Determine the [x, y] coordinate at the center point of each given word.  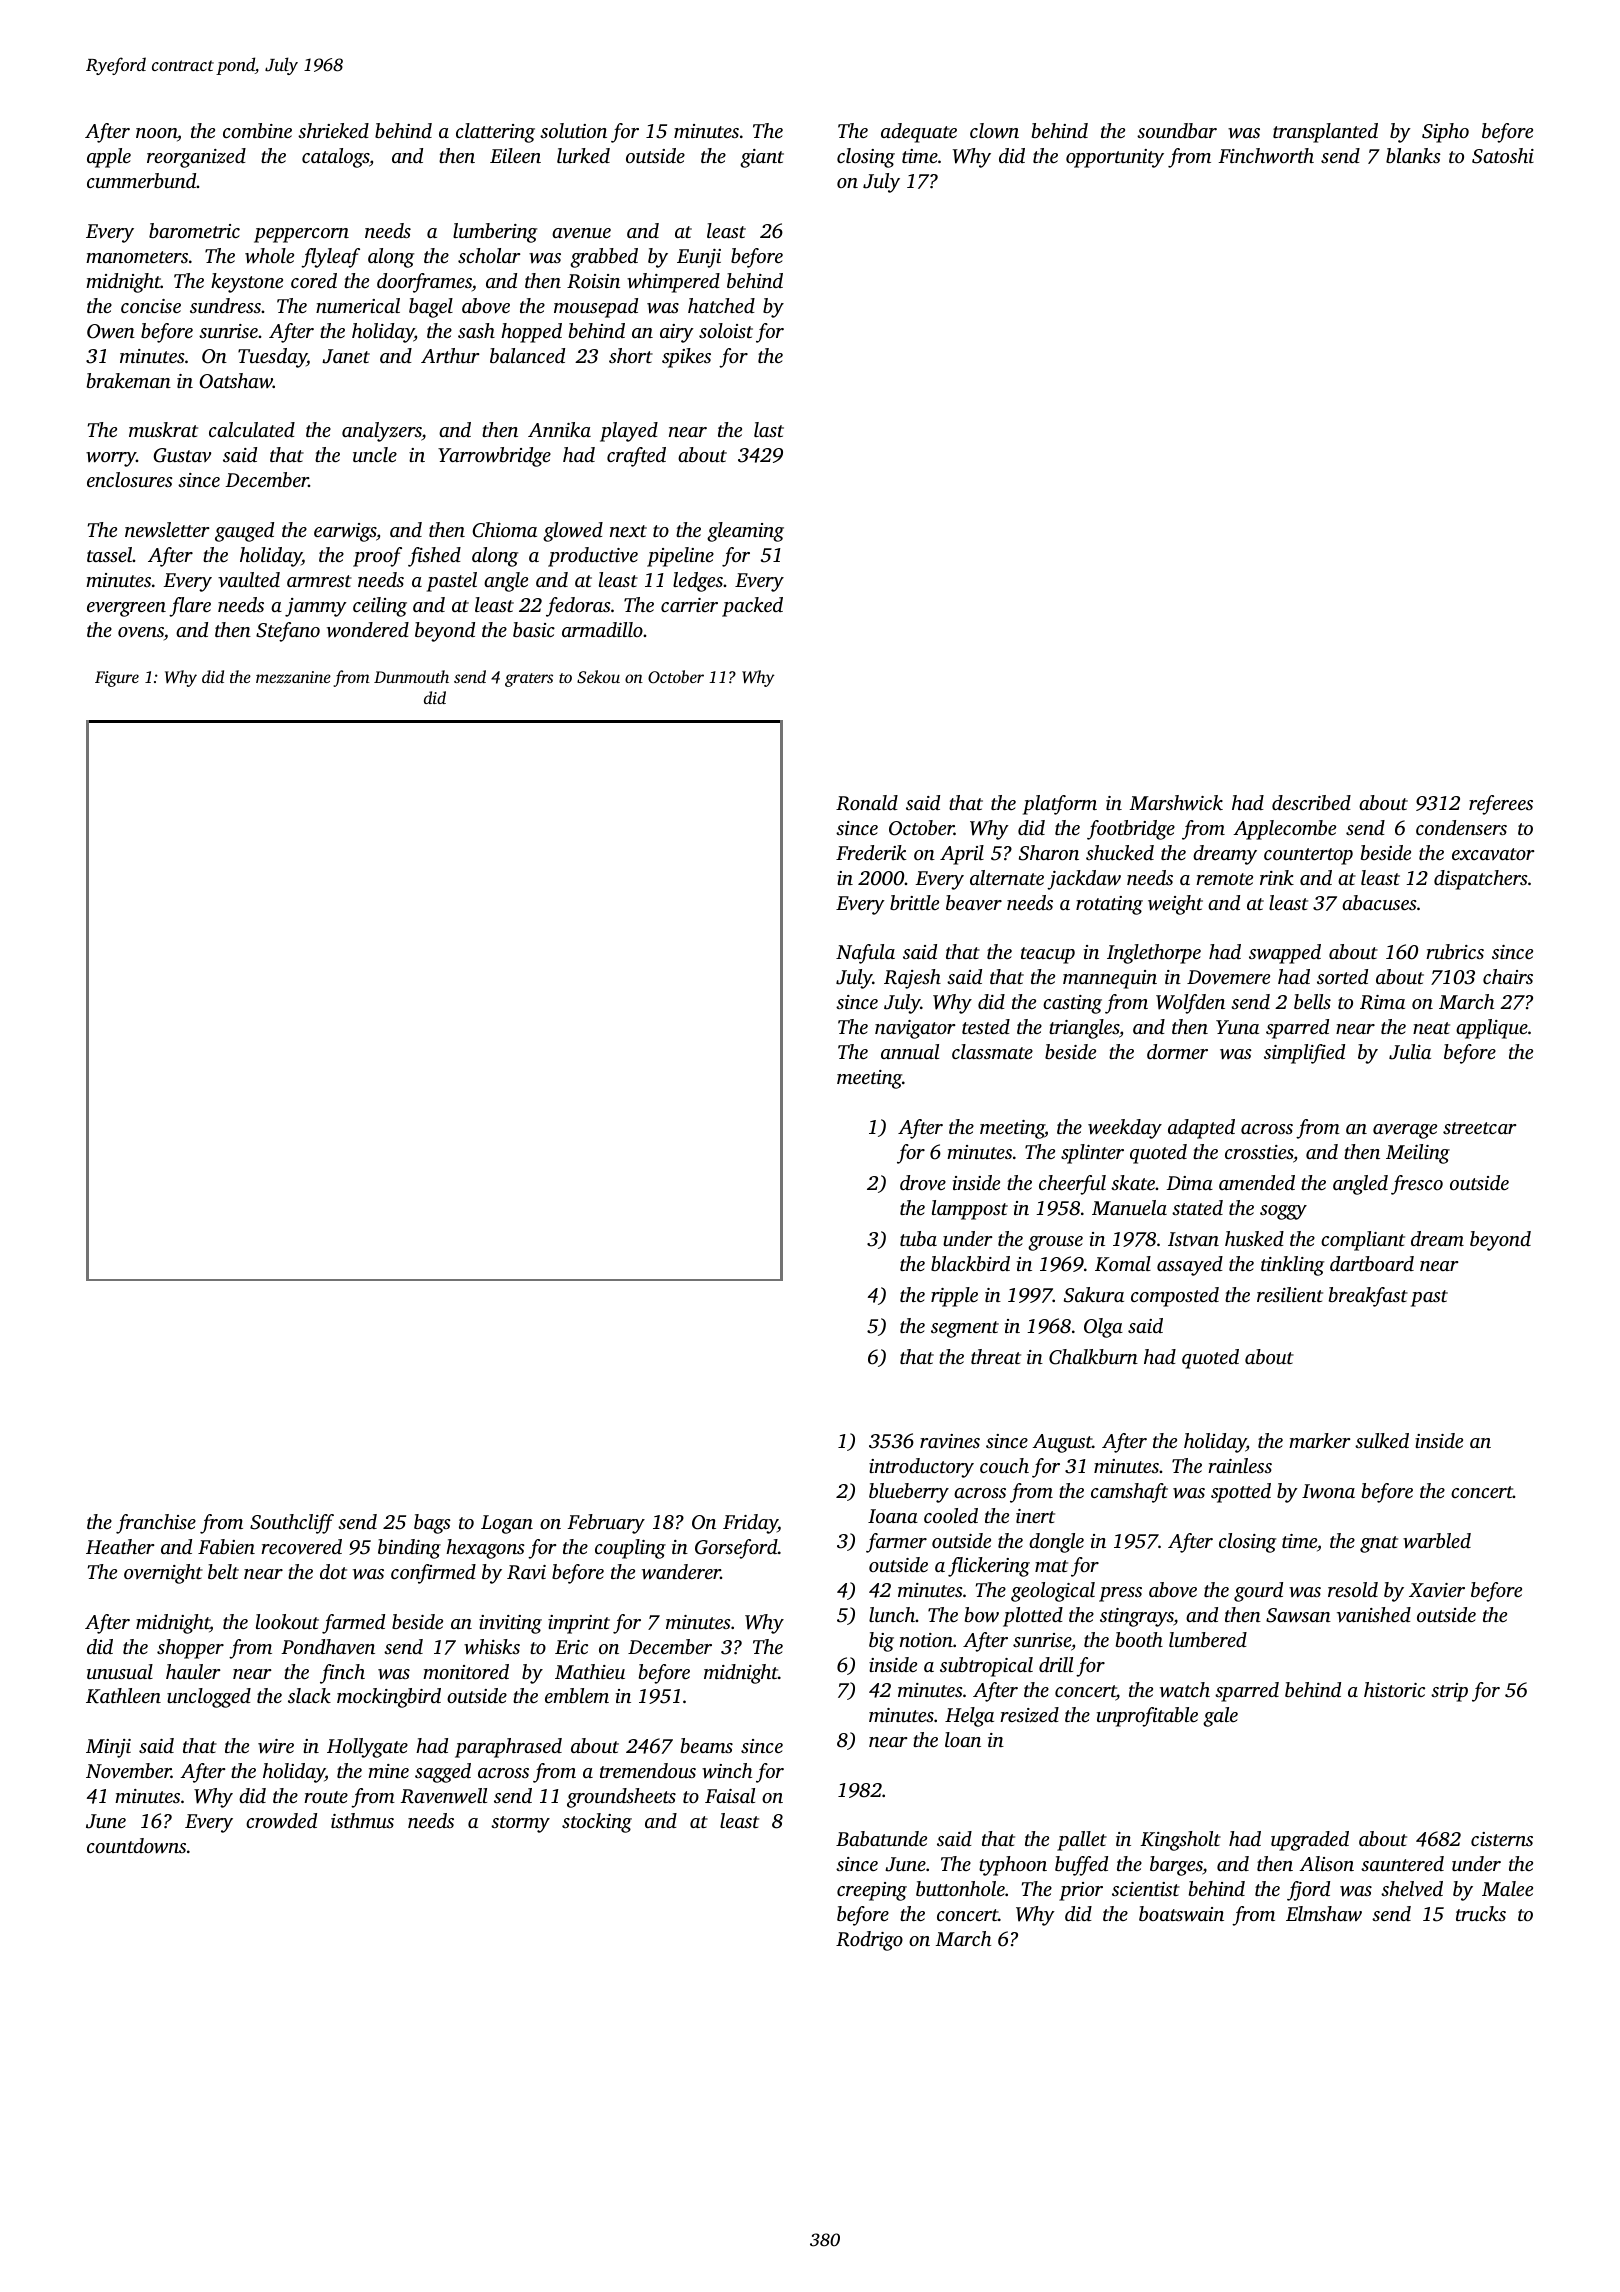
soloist [726, 330]
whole [269, 255]
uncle [375, 454]
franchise [156, 1524]
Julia [1410, 1052]
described [1311, 802]
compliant [1363, 1241]
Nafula [865, 954]
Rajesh [912, 979]
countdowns [136, 1846]
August [1062, 1443]
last [769, 429]
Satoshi [1503, 156]
